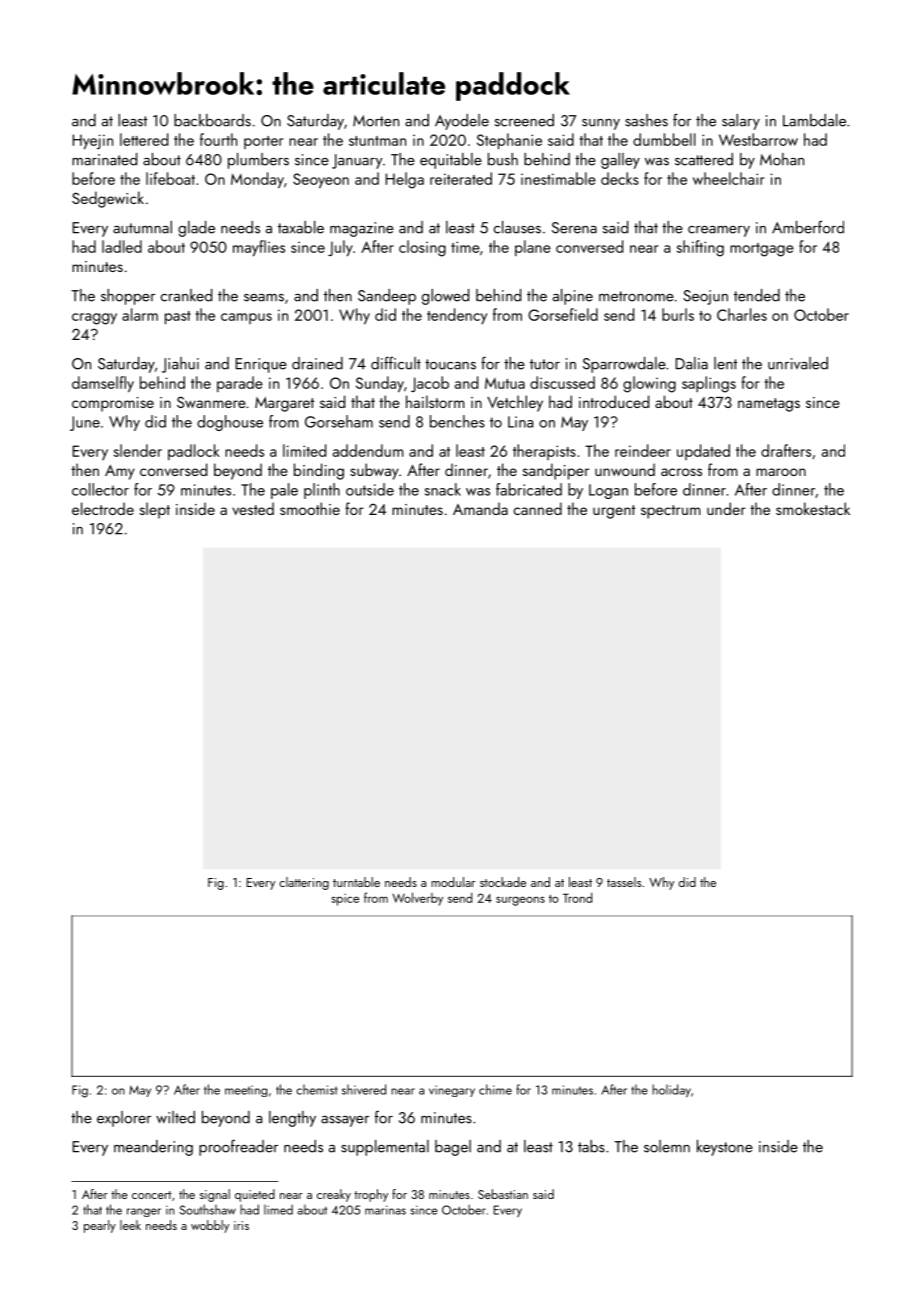 This screenshot has height=1308, width=924. Describe the element at coordinates (445, 297) in the screenshot. I see `glowed` at that location.
